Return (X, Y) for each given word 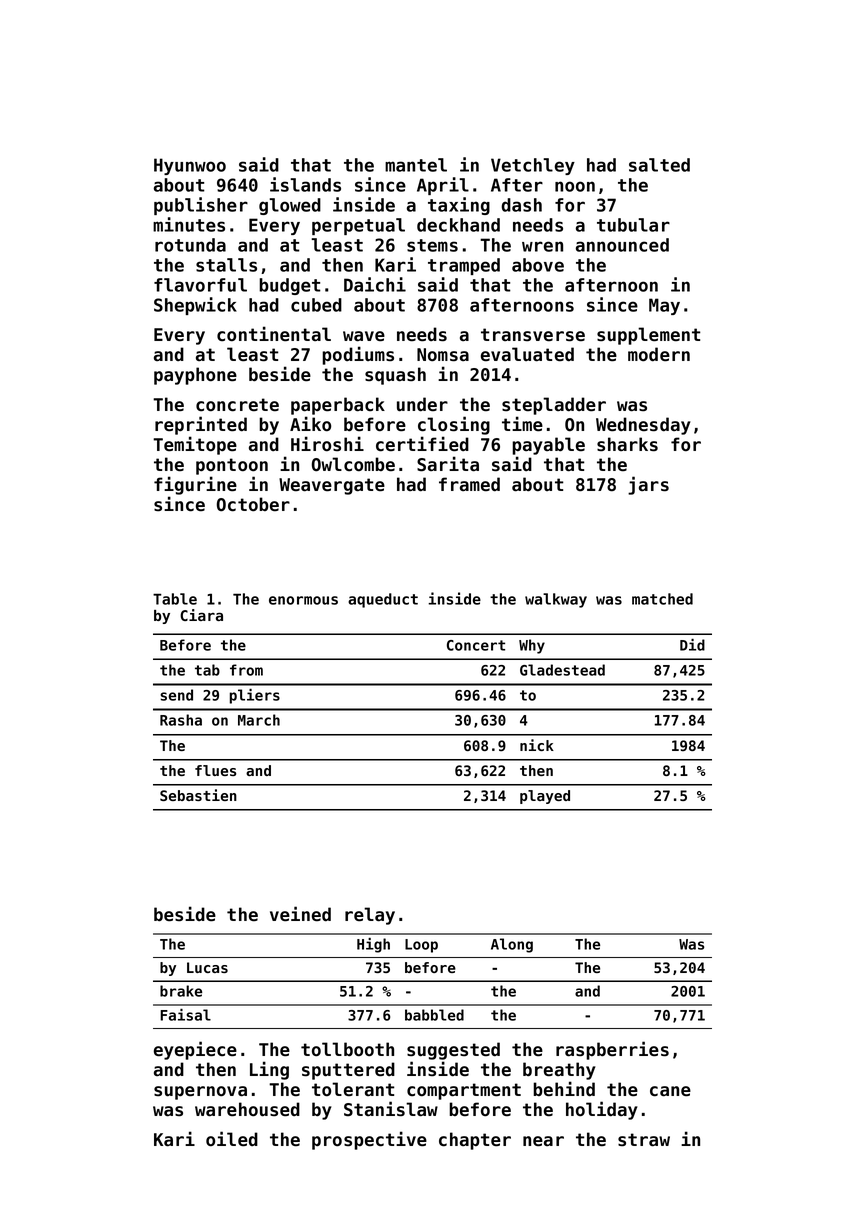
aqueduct (383, 600)
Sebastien (198, 795)
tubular (633, 225)
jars (648, 485)
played (545, 797)
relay (370, 916)
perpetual (358, 226)
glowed (290, 206)
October (253, 504)
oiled (232, 1139)
